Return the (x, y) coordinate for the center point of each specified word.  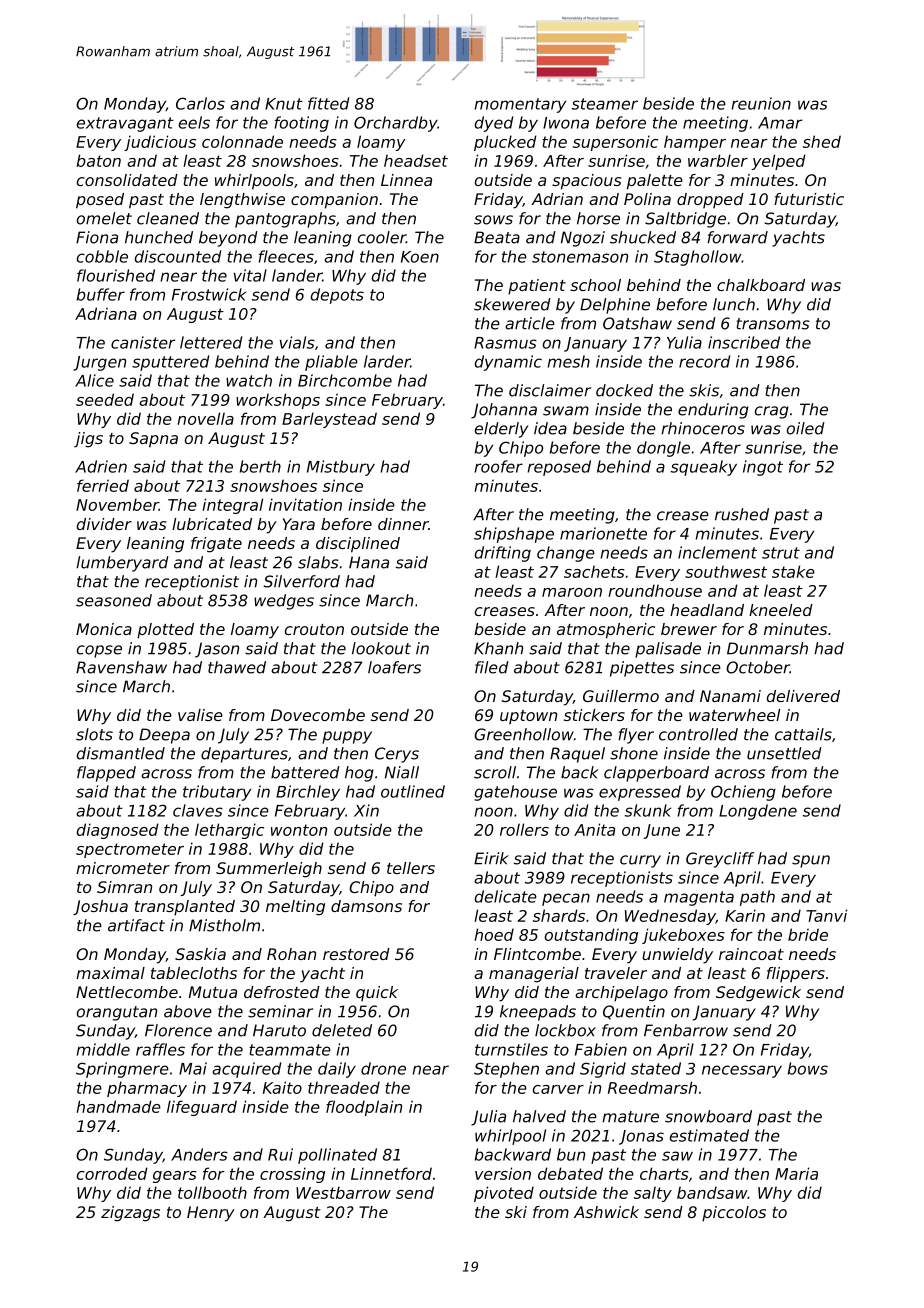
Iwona (566, 123)
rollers (524, 829)
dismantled (121, 753)
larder (387, 361)
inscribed (744, 342)
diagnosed (118, 831)
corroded (112, 1173)
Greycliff (720, 860)
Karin (745, 915)
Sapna (153, 440)
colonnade (242, 141)
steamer (605, 104)
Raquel (577, 755)
